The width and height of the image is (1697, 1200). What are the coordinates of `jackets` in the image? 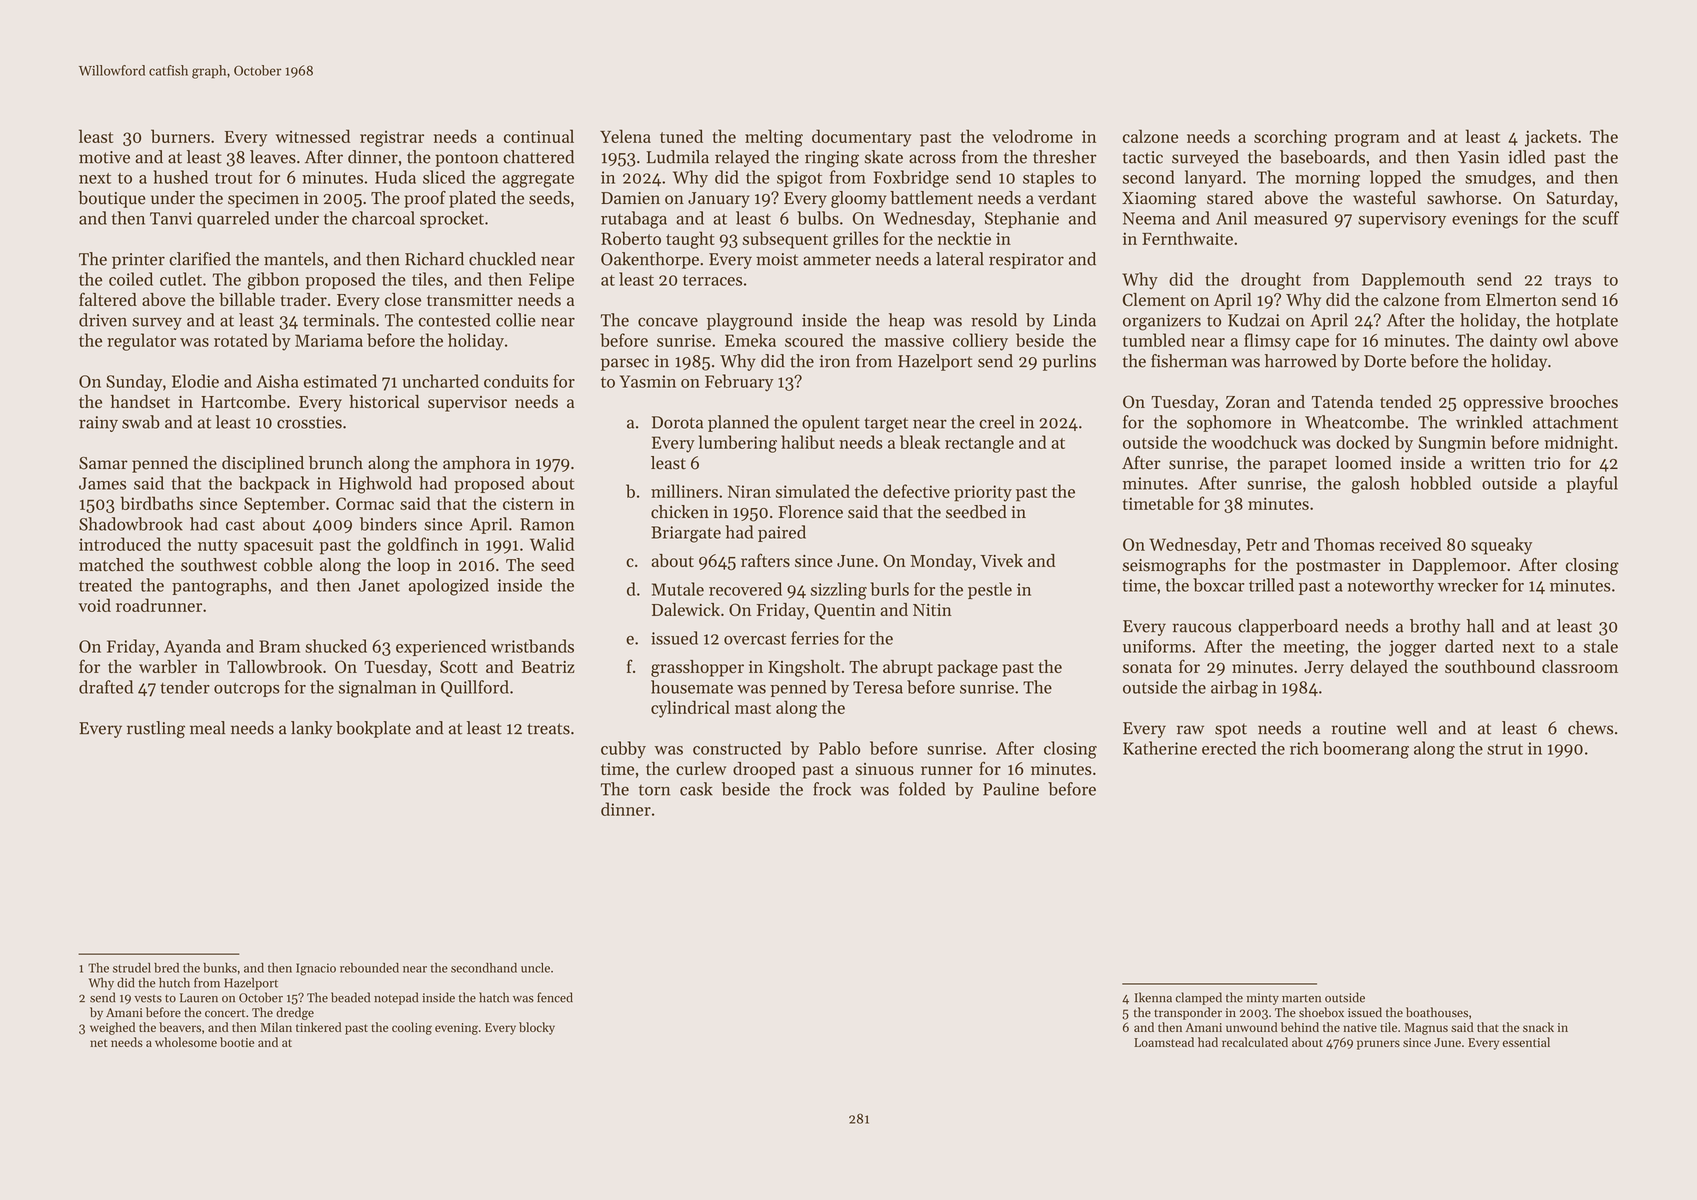 It's located at (1551, 138).
